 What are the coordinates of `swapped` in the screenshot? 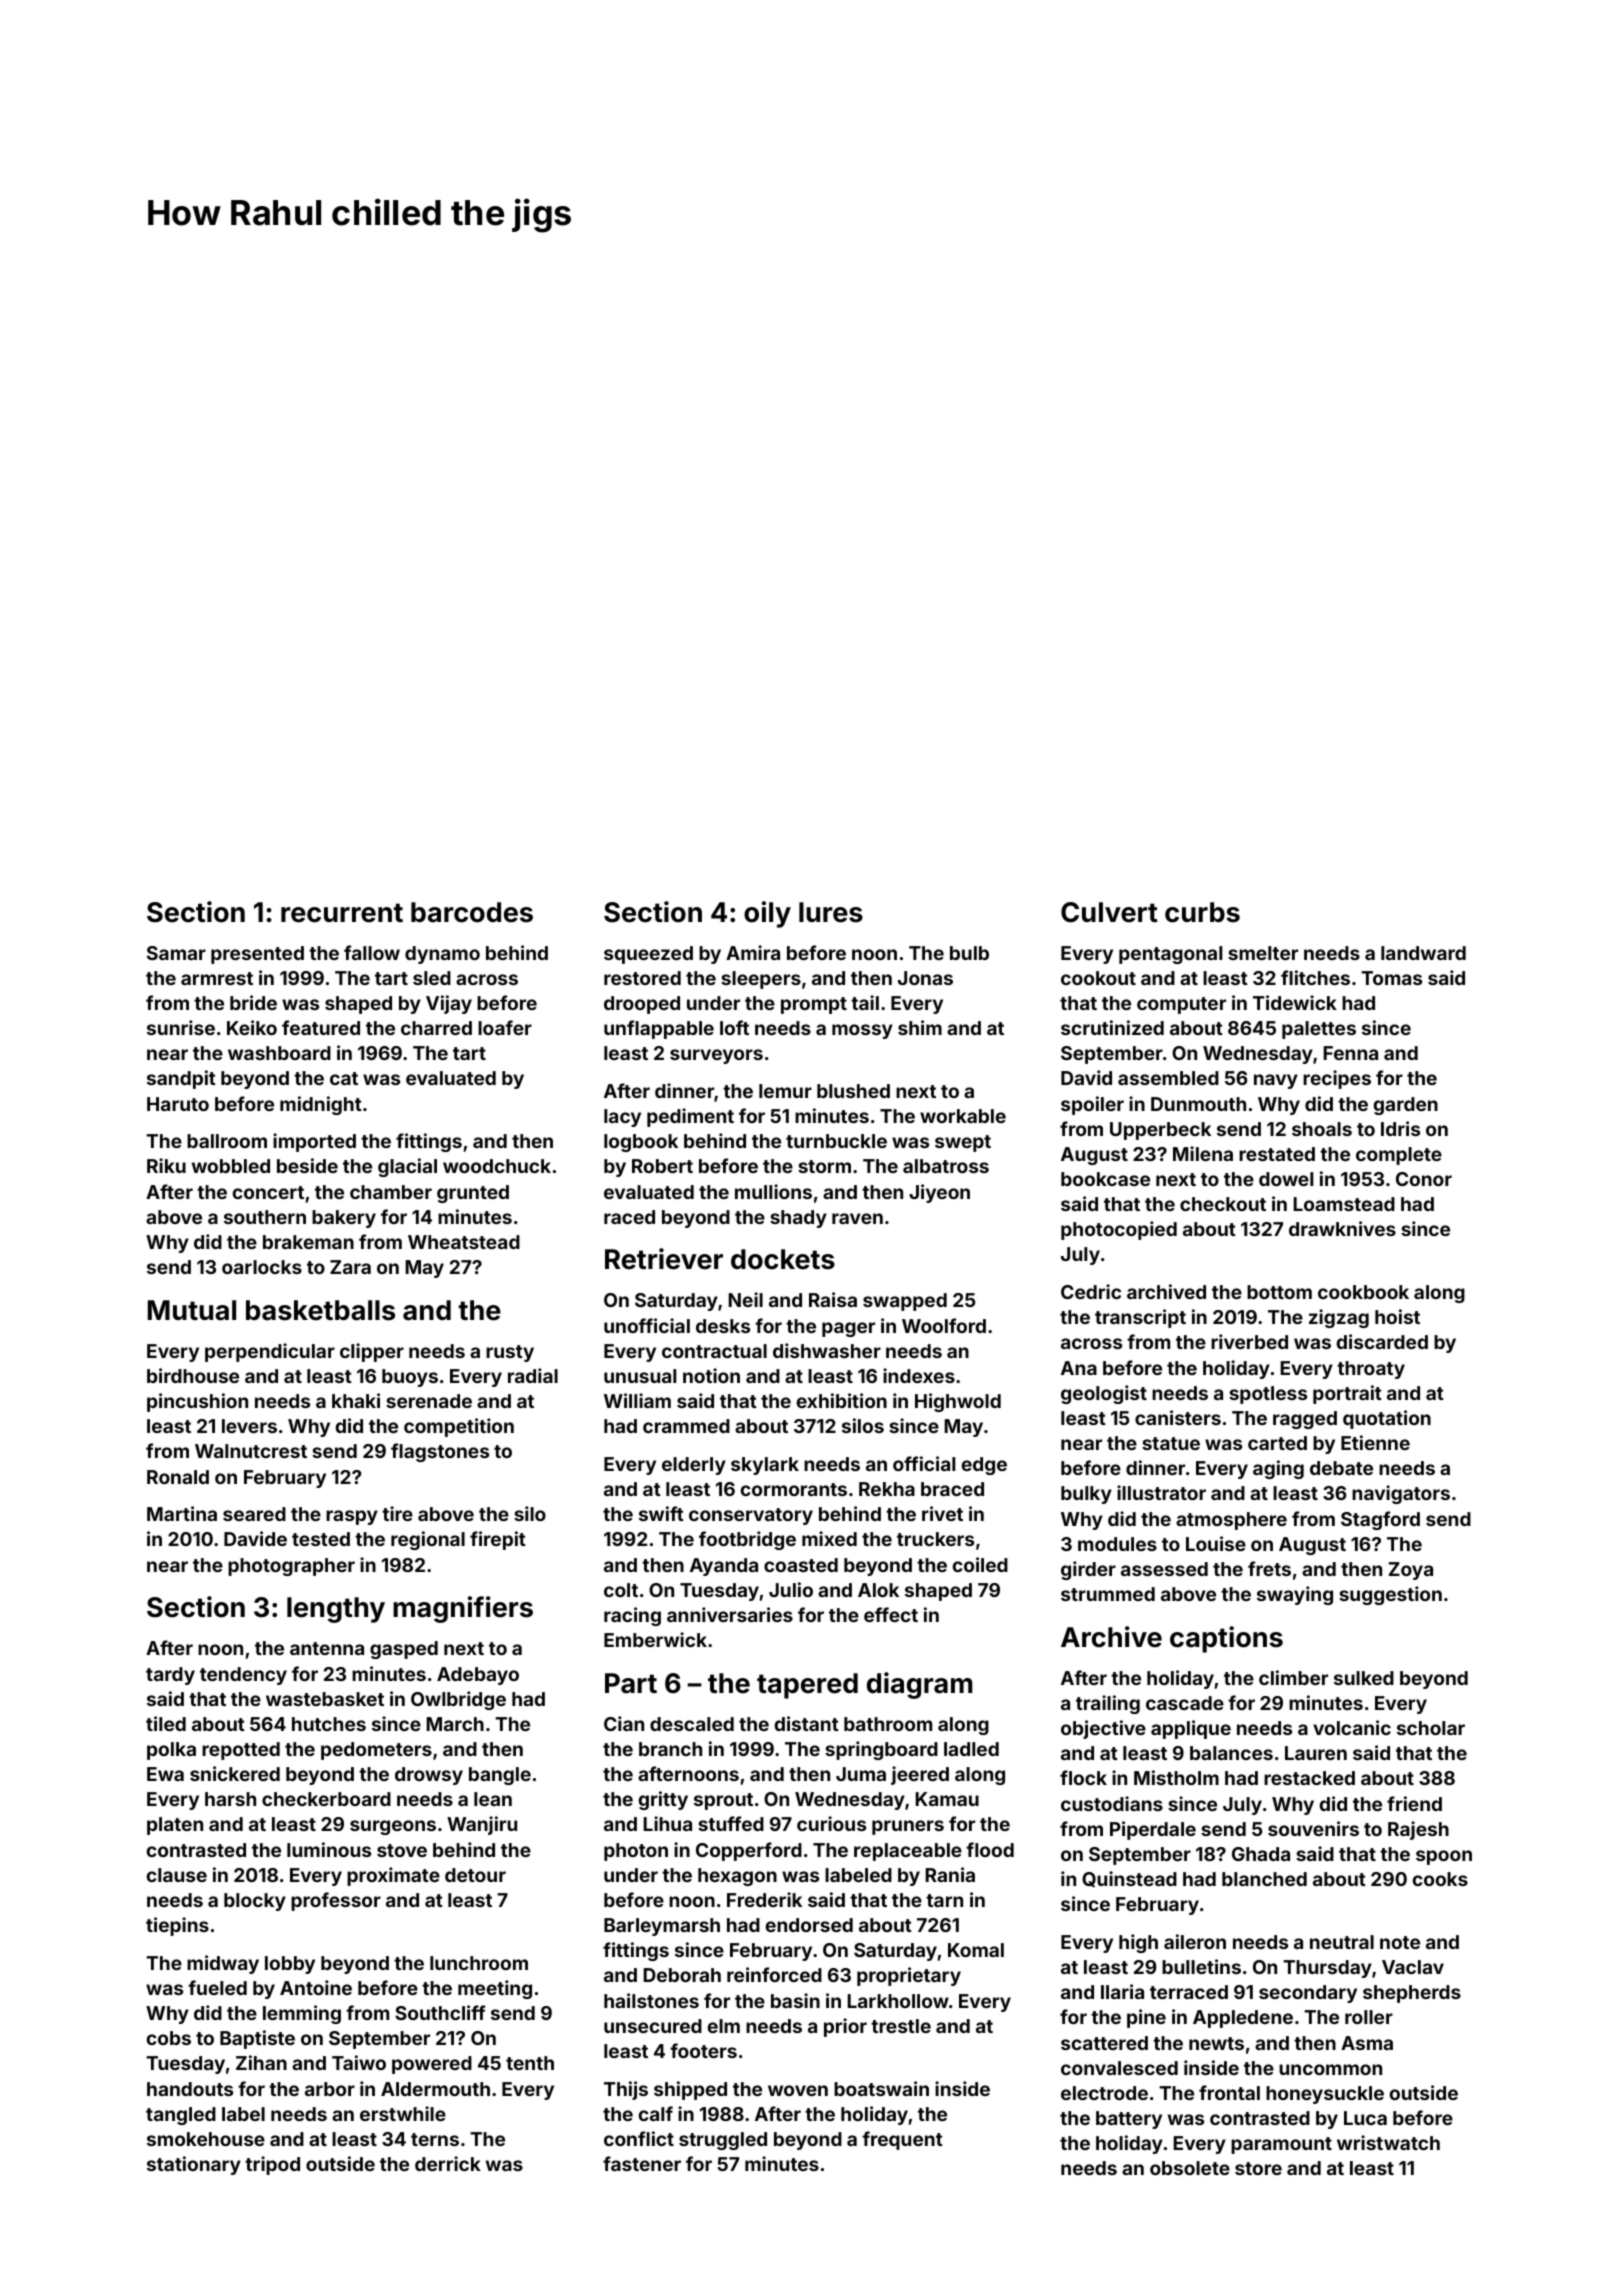 It's located at (905, 1302).
